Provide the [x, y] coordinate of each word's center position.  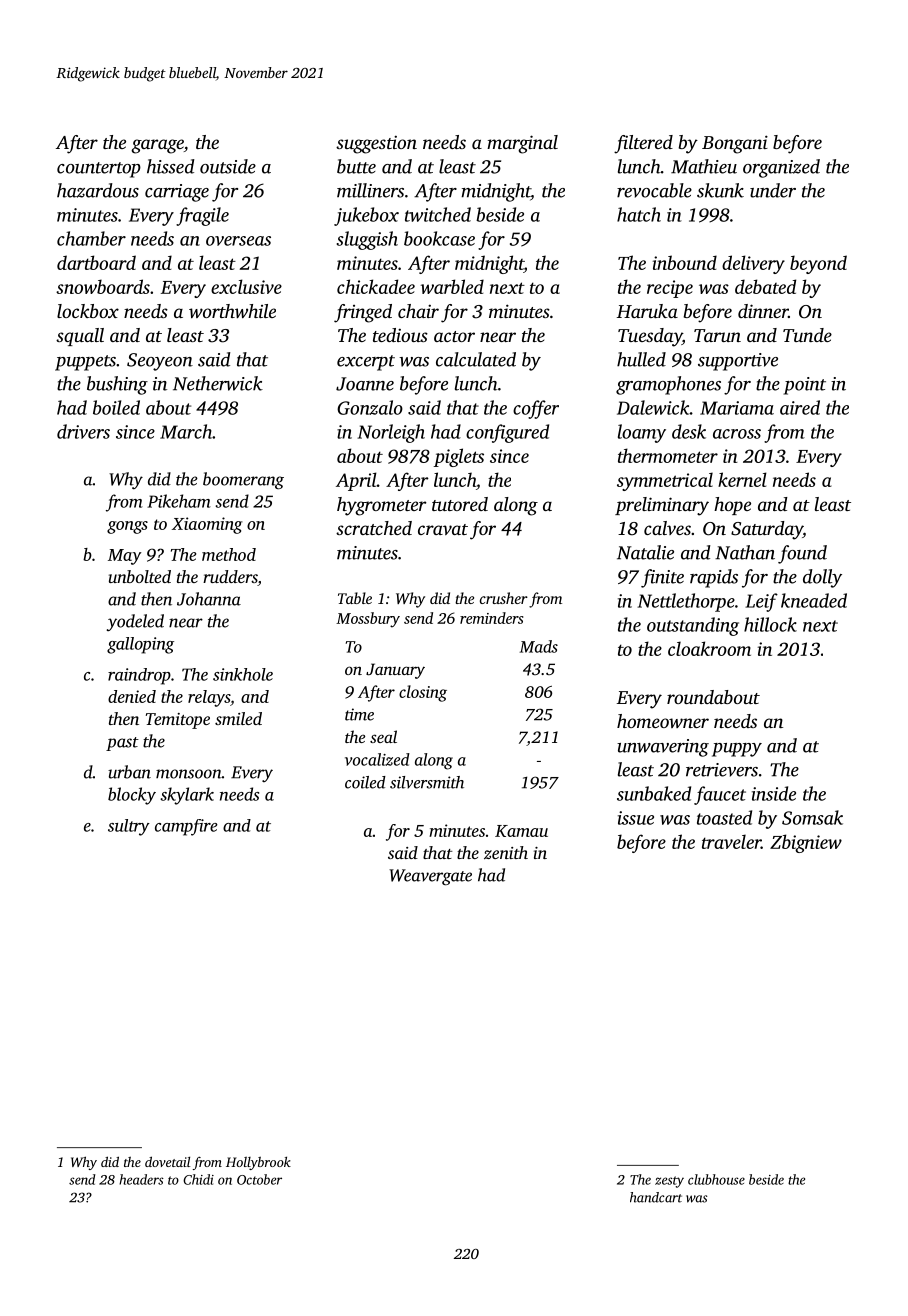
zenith [506, 852]
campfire [186, 827]
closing [423, 693]
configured [507, 433]
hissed [171, 166]
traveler [731, 841]
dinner [763, 311]
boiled [116, 407]
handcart [656, 1197]
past [122, 744]
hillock [770, 624]
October [259, 1179]
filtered [643, 144]
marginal [522, 144]
